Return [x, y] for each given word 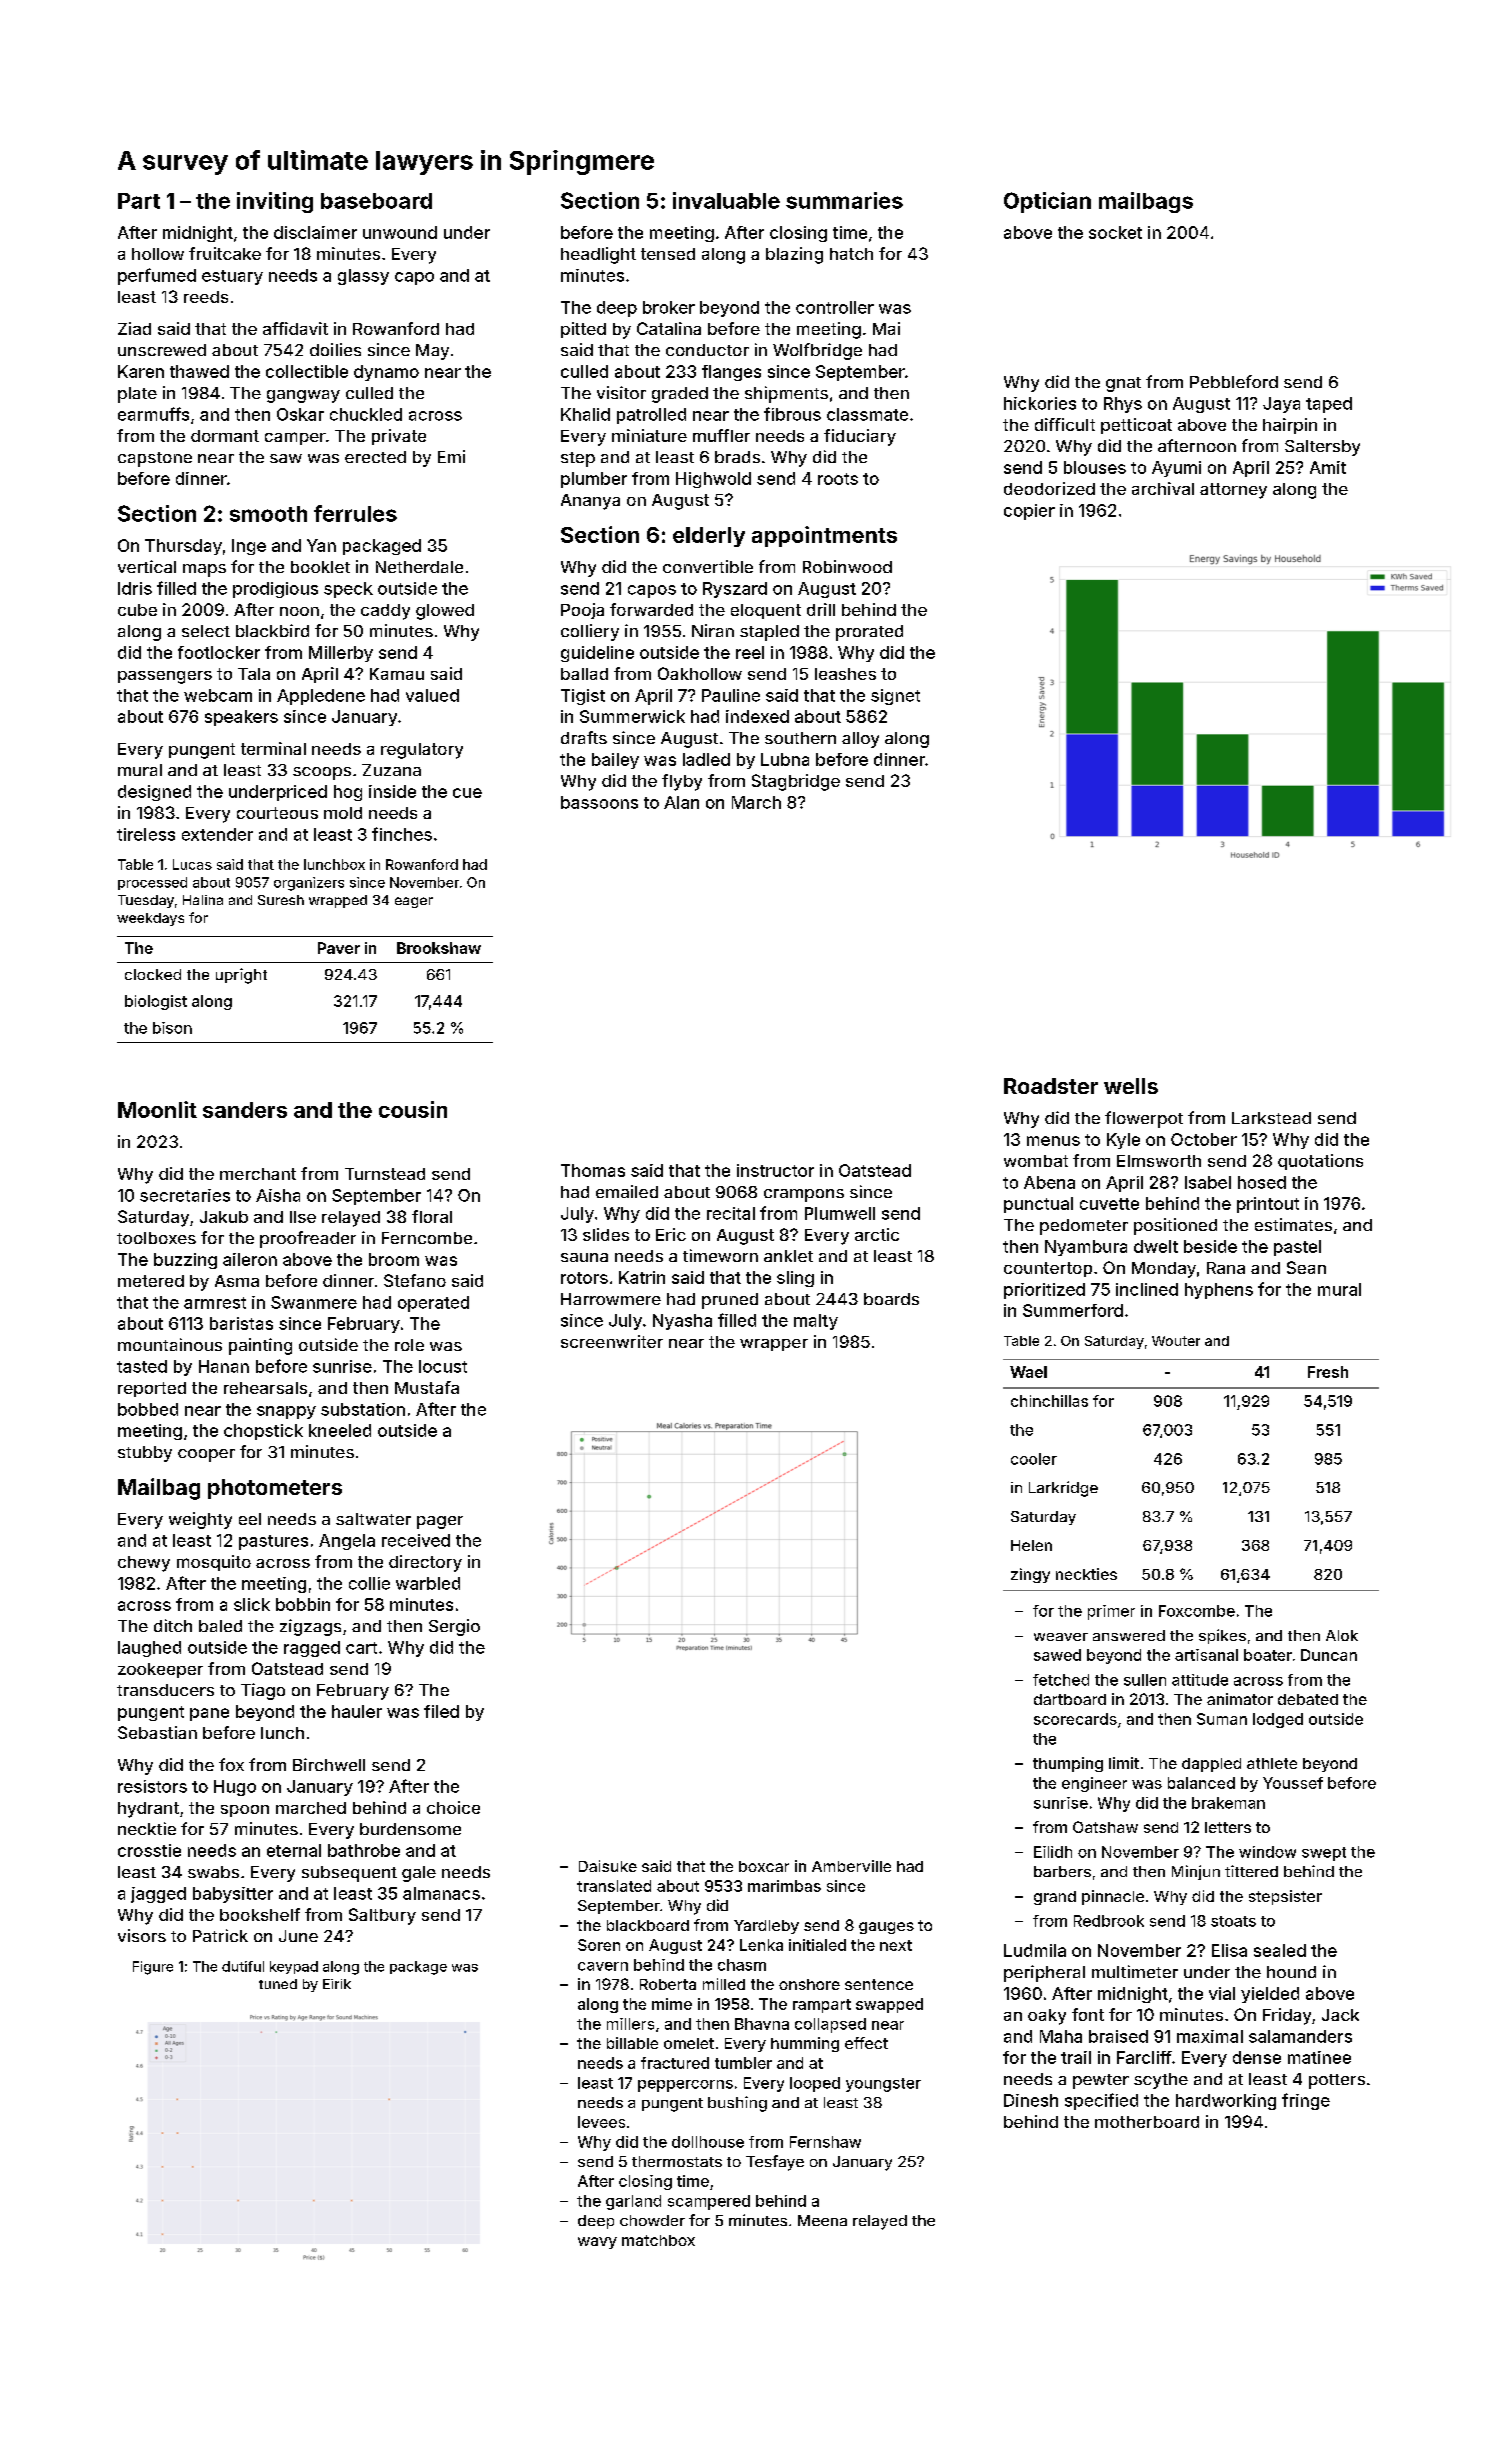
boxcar [764, 1866]
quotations [1320, 1162]
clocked [153, 974]
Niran [713, 630]
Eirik [337, 1984]
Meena [822, 2220]
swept [1324, 1854]
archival [1163, 488]
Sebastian [157, 1732]
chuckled [366, 414]
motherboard [1147, 2122]
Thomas [593, 1170]
